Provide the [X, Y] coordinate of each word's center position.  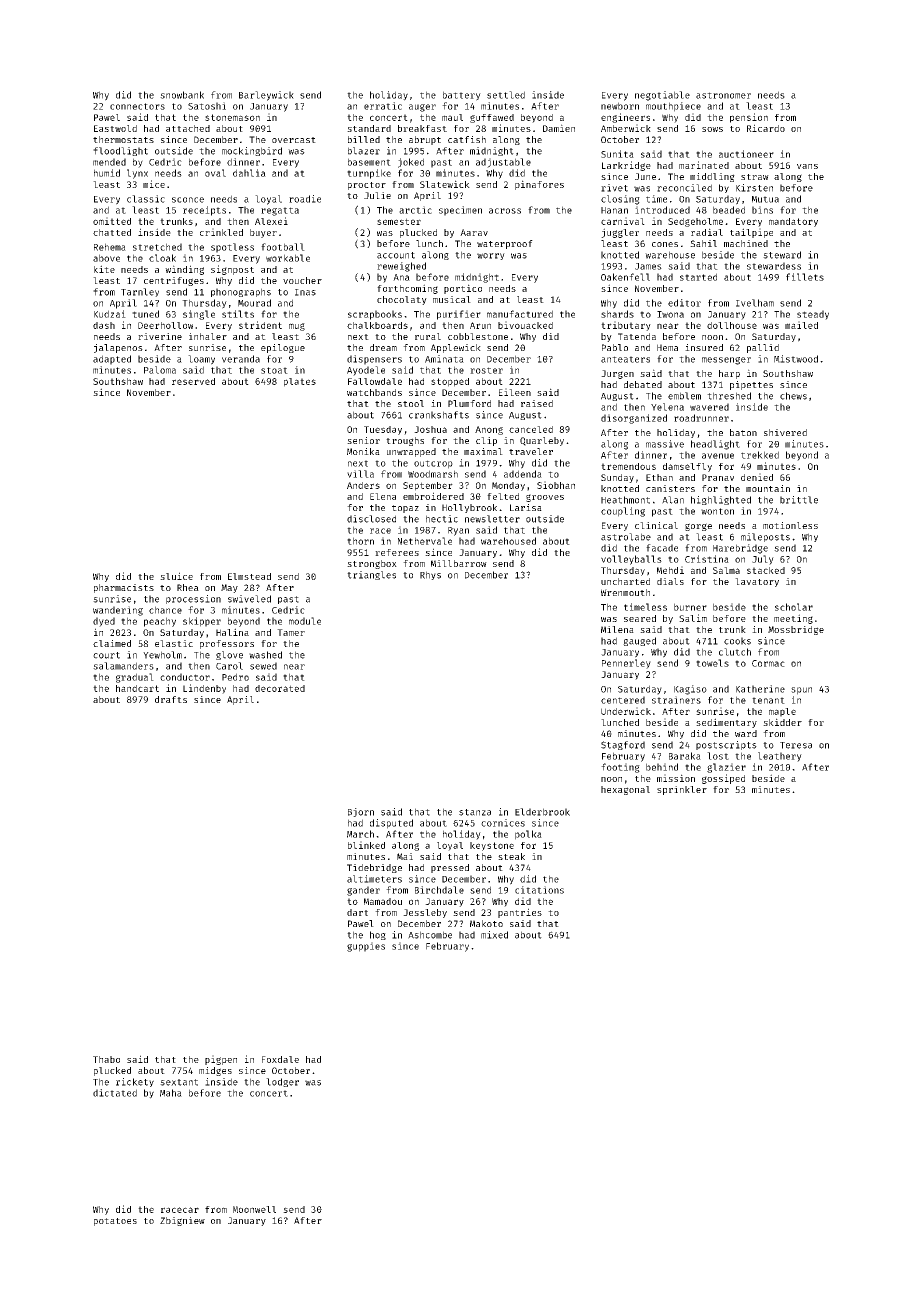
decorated [280, 688]
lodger [282, 1082]
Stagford [623, 745]
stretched [157, 247]
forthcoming [407, 289]
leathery [780, 757]
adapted [112, 360]
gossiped [723, 779]
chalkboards [377, 325]
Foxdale [280, 1059]
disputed [391, 824]
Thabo [106, 1059]
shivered [785, 432]
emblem [684, 396]
